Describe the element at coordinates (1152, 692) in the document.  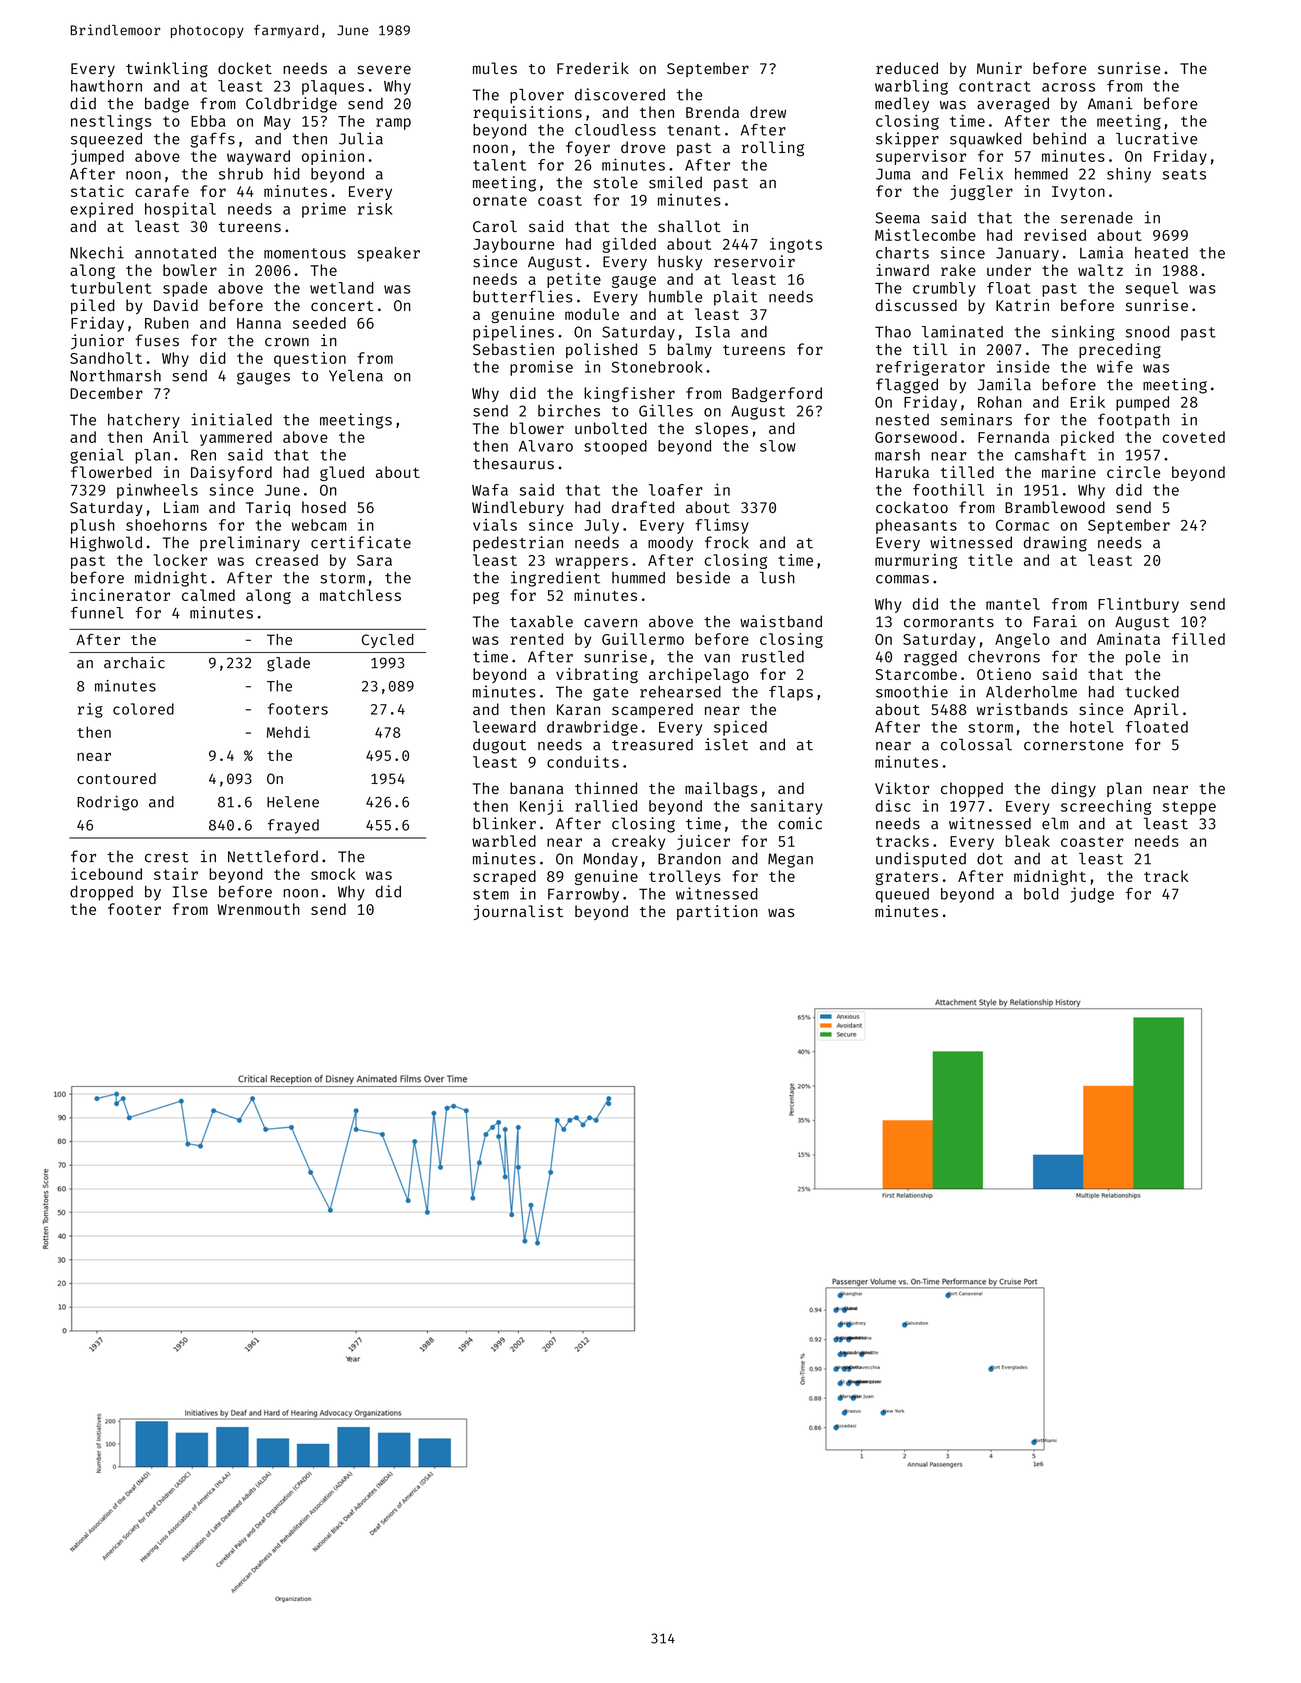
I see `tucked` at that location.
